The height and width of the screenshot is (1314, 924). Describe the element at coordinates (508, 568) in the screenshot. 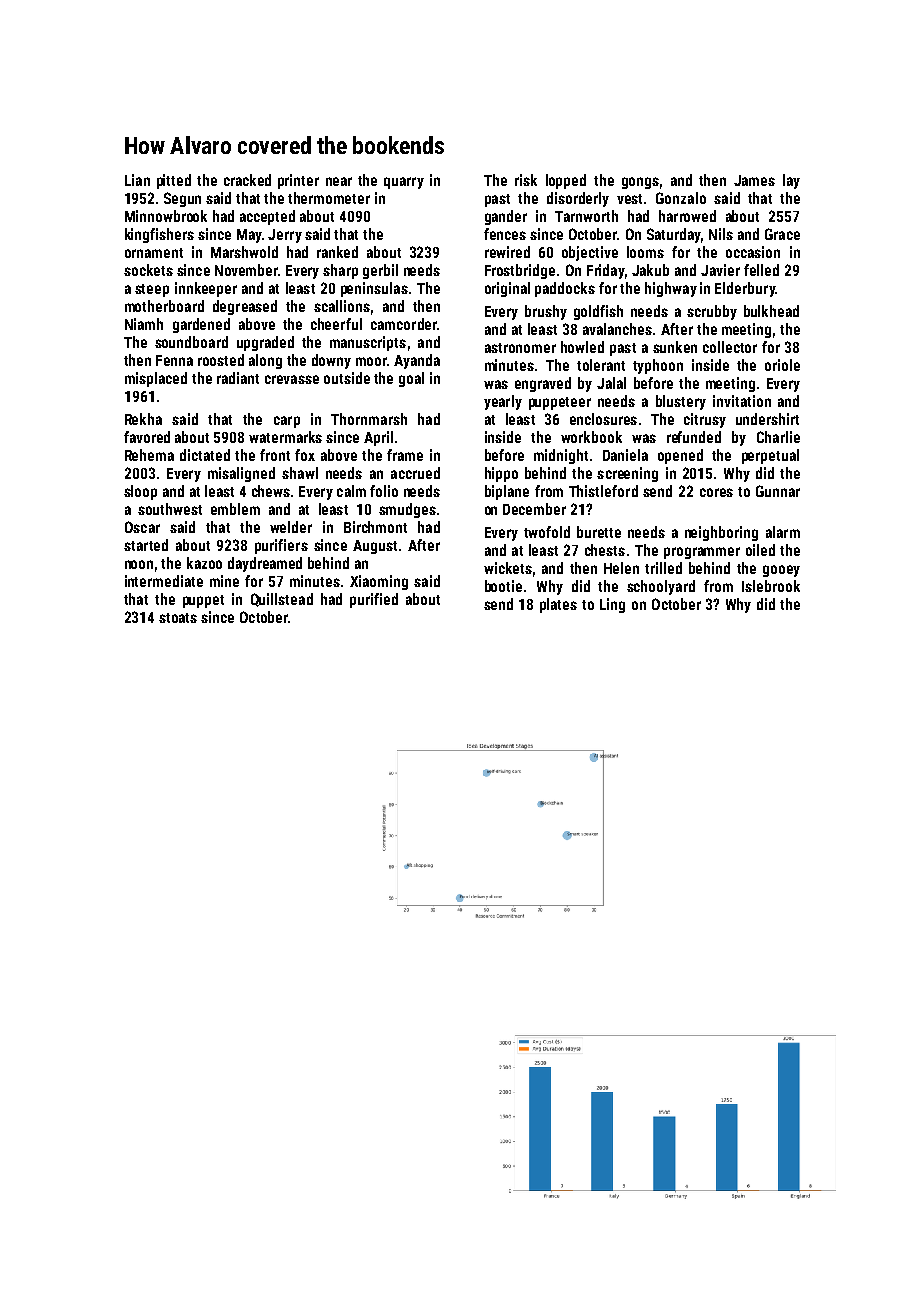

I see `wickets` at that location.
